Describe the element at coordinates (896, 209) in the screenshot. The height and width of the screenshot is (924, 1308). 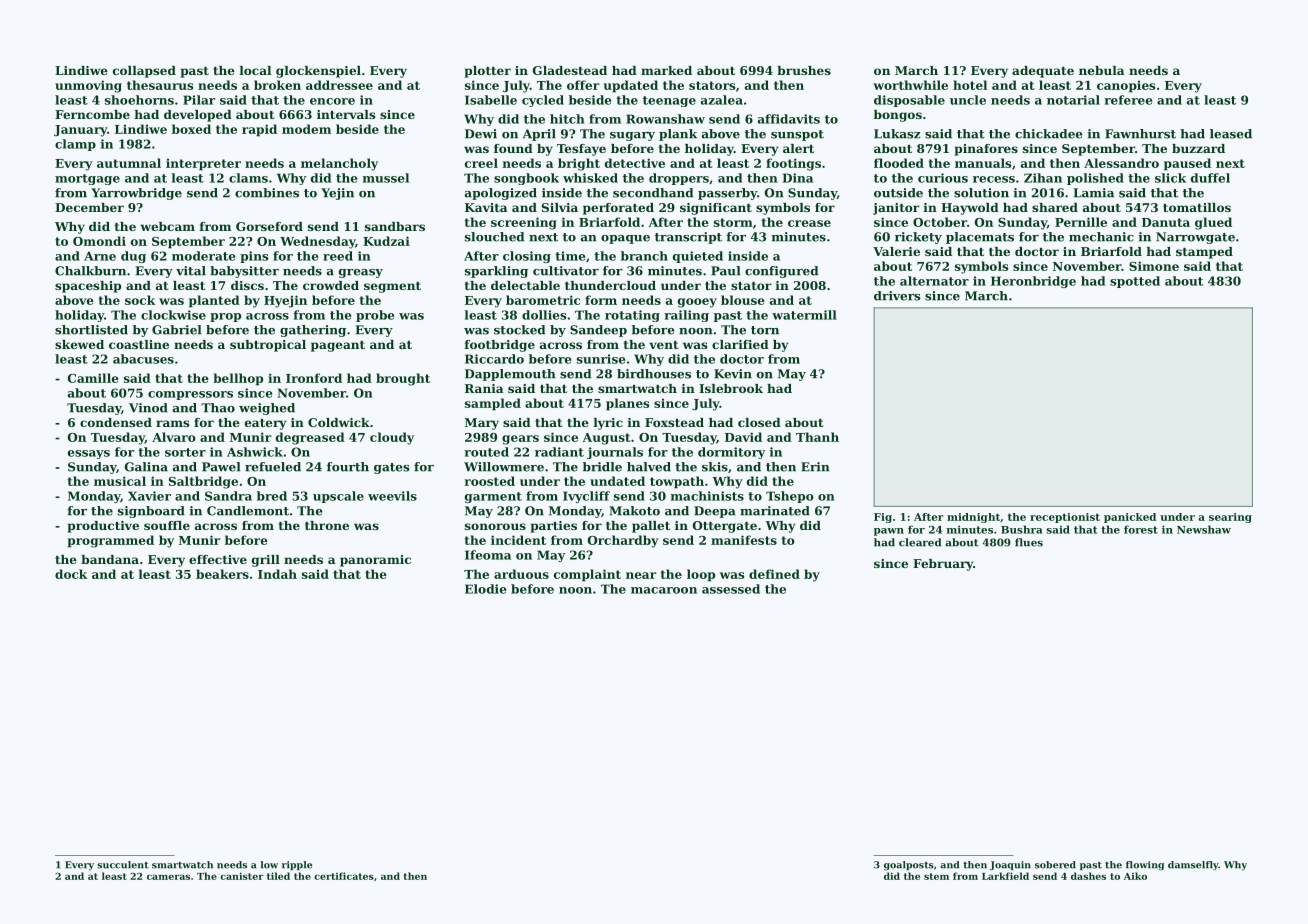
I see `janitor` at that location.
